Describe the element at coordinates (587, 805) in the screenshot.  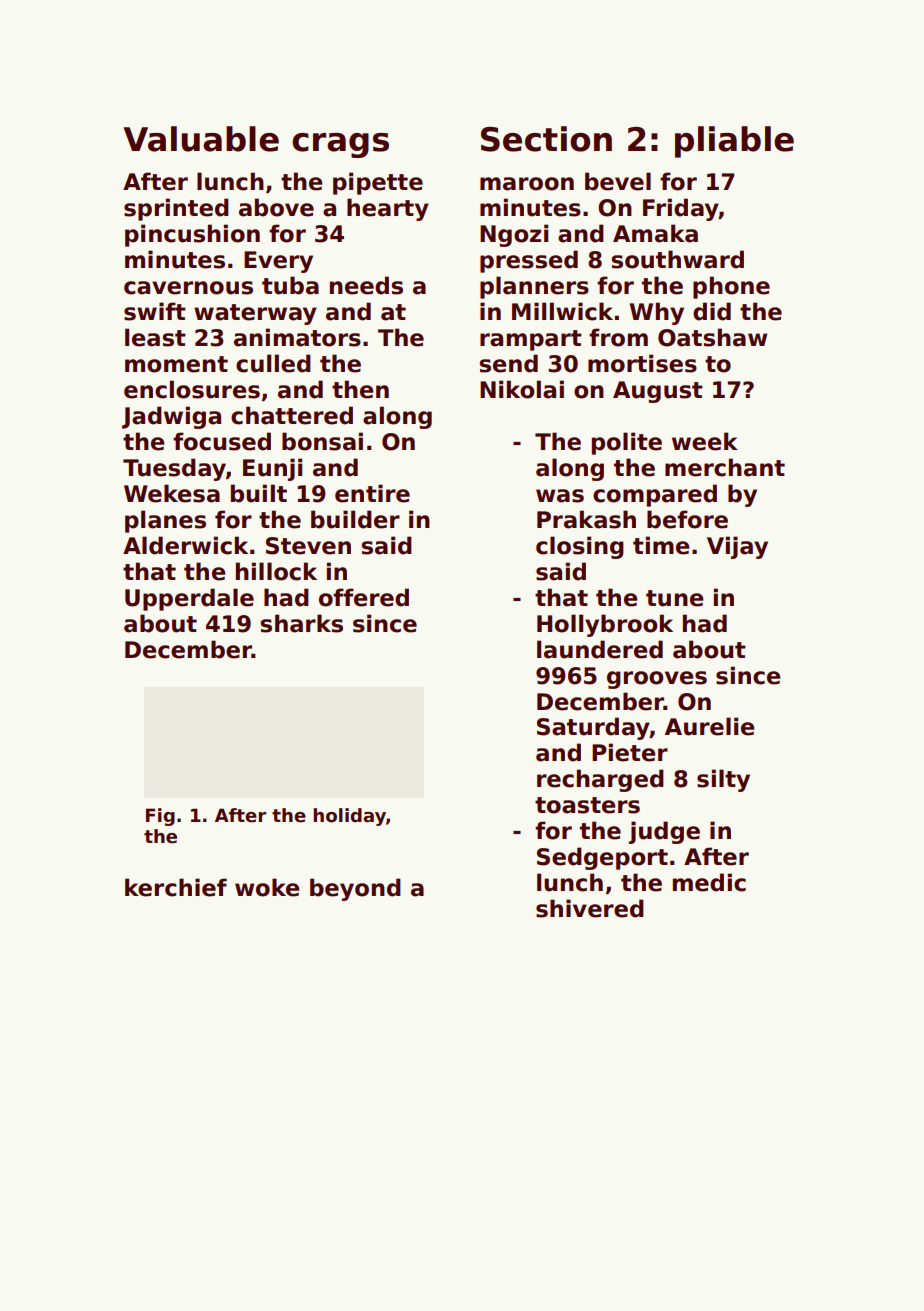
I see `toasters` at that location.
